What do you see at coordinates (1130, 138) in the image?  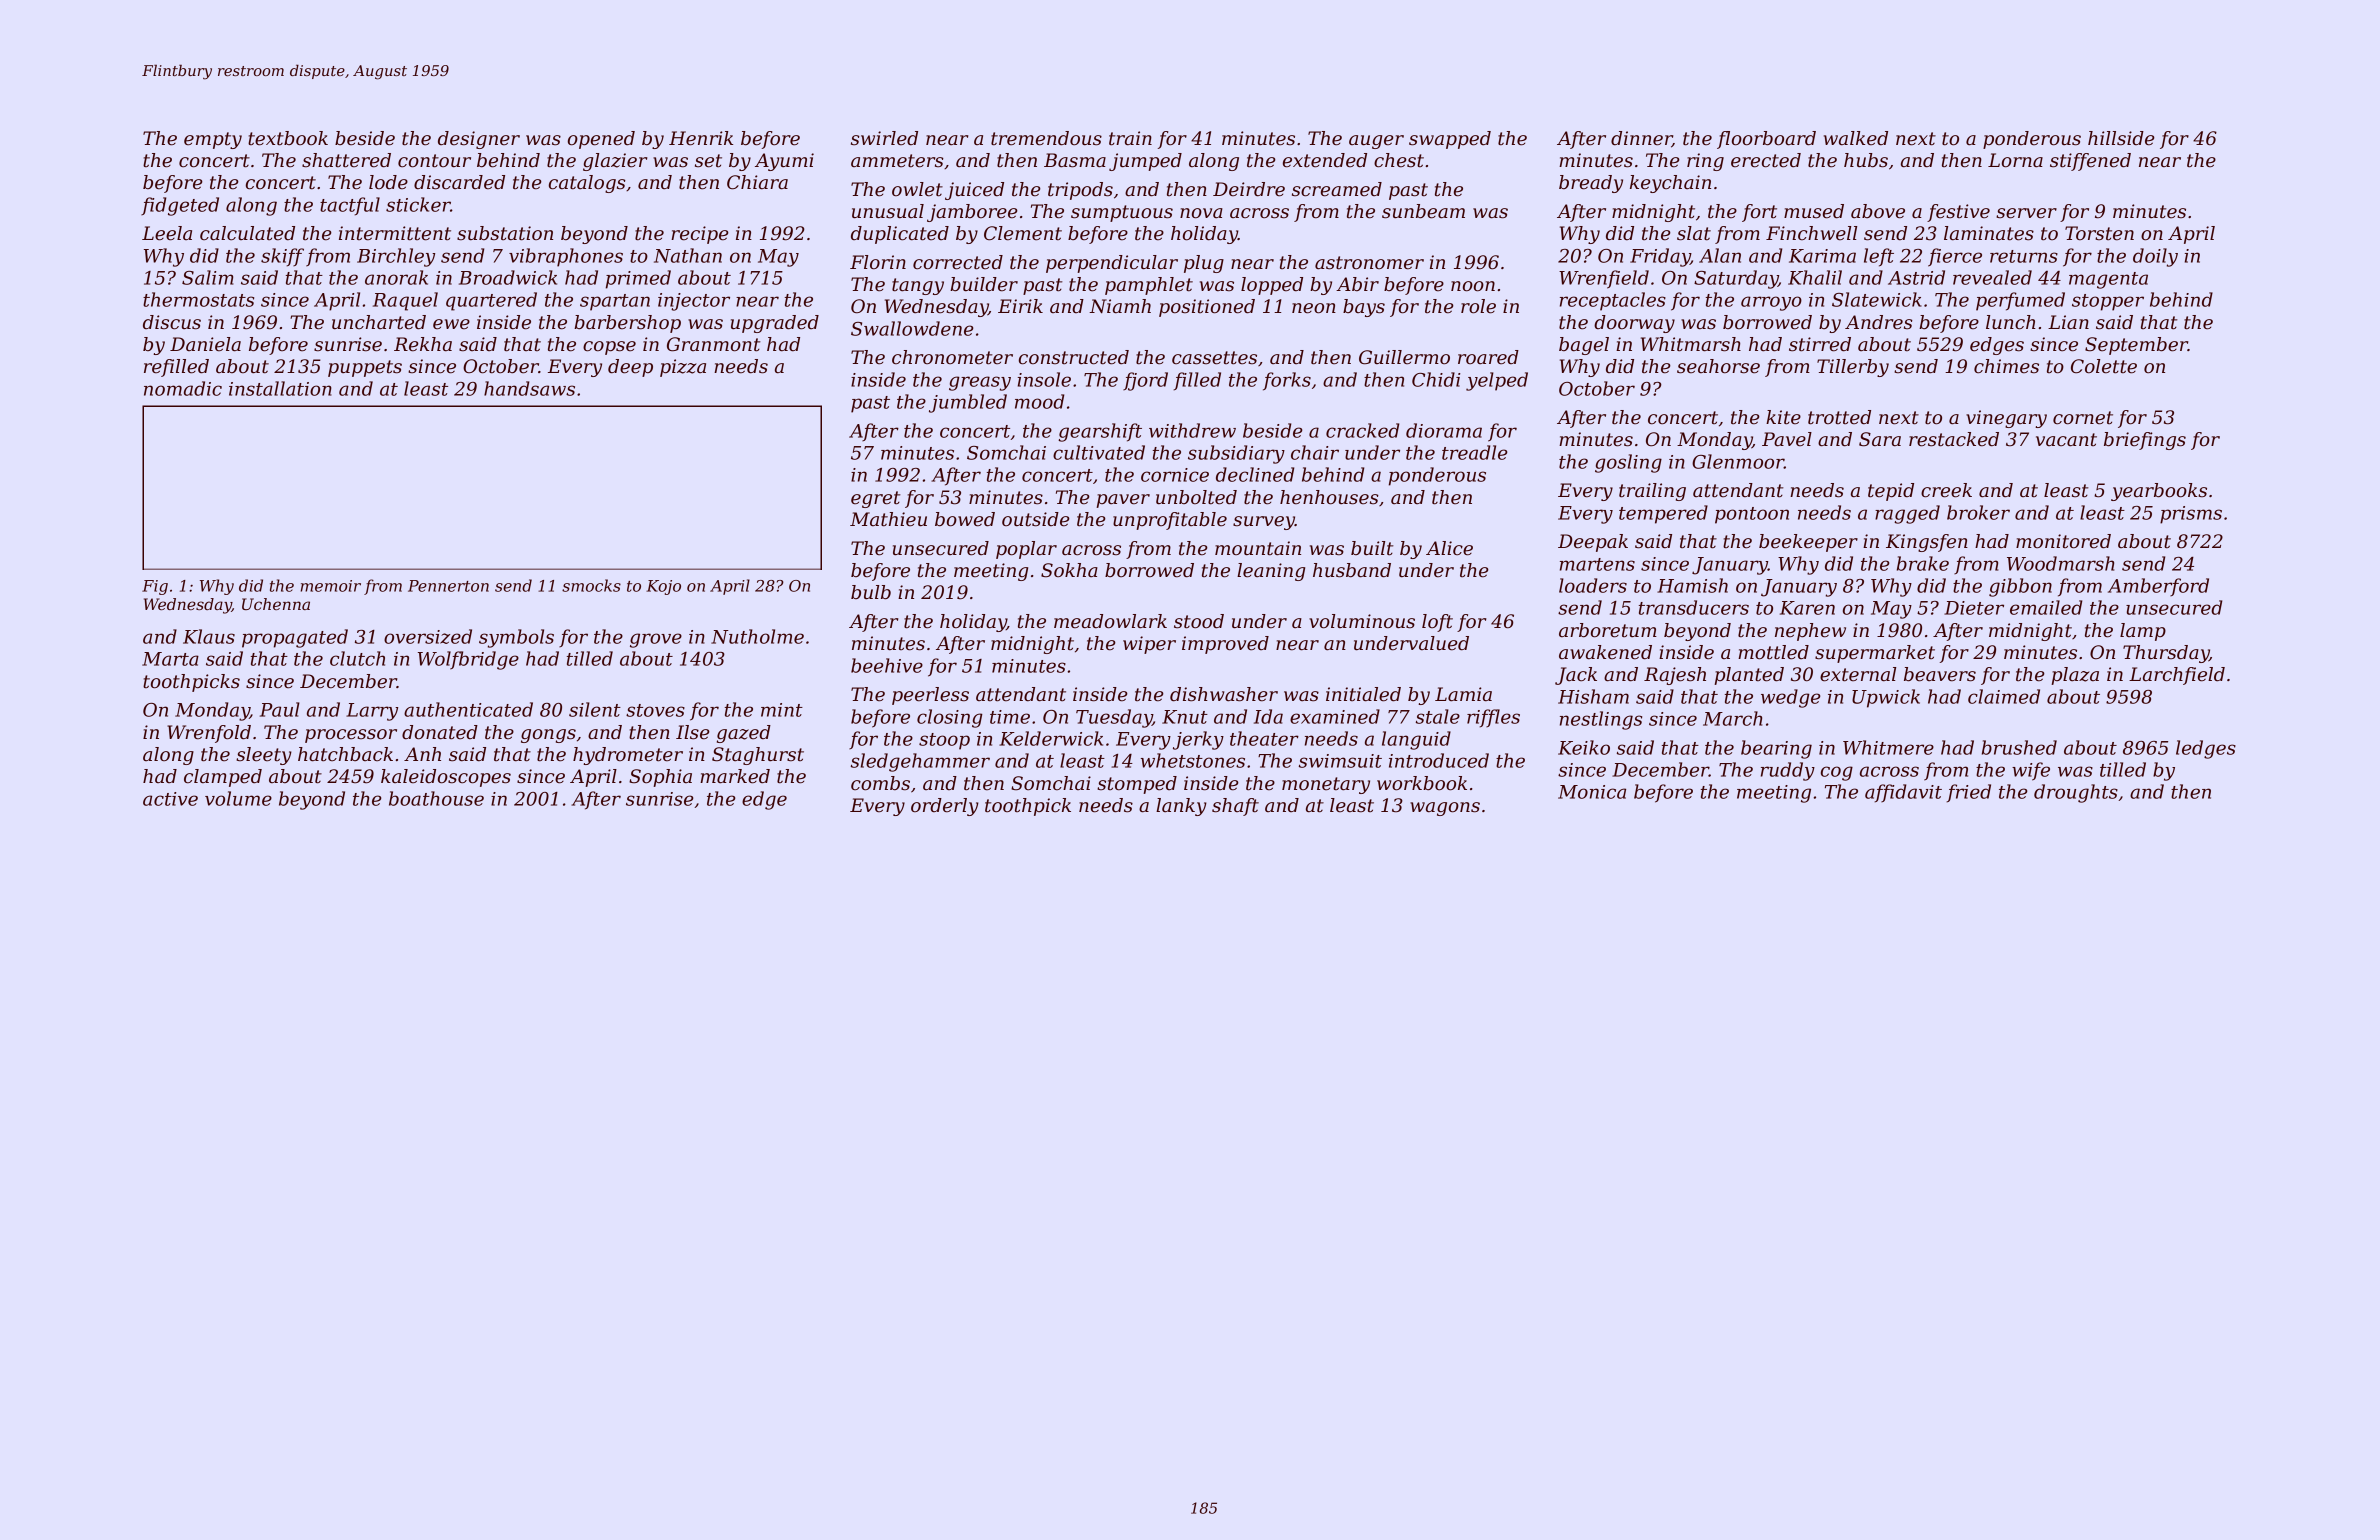 I see `train` at bounding box center [1130, 138].
